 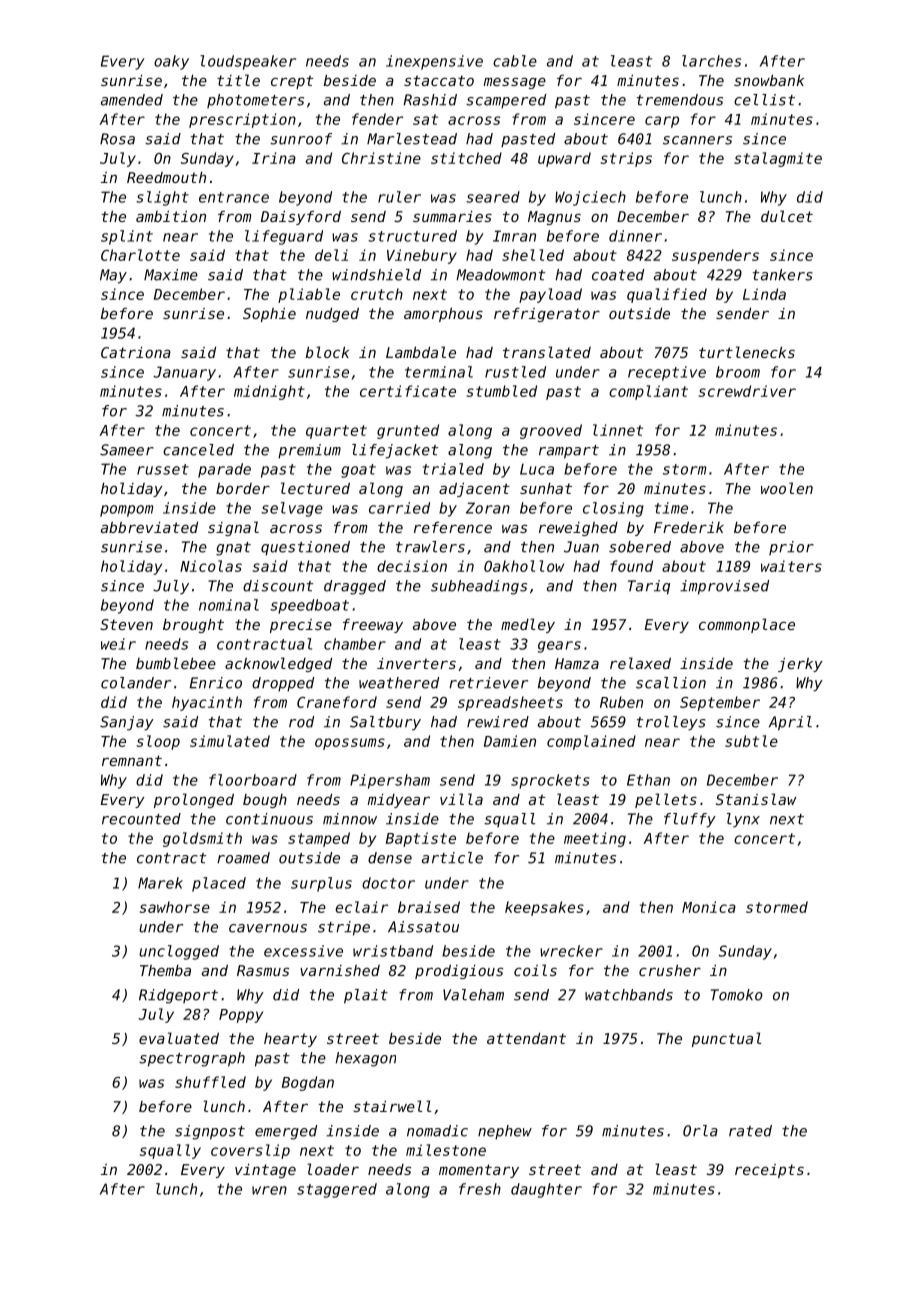 What do you see at coordinates (711, 61) in the screenshot?
I see `larches` at bounding box center [711, 61].
